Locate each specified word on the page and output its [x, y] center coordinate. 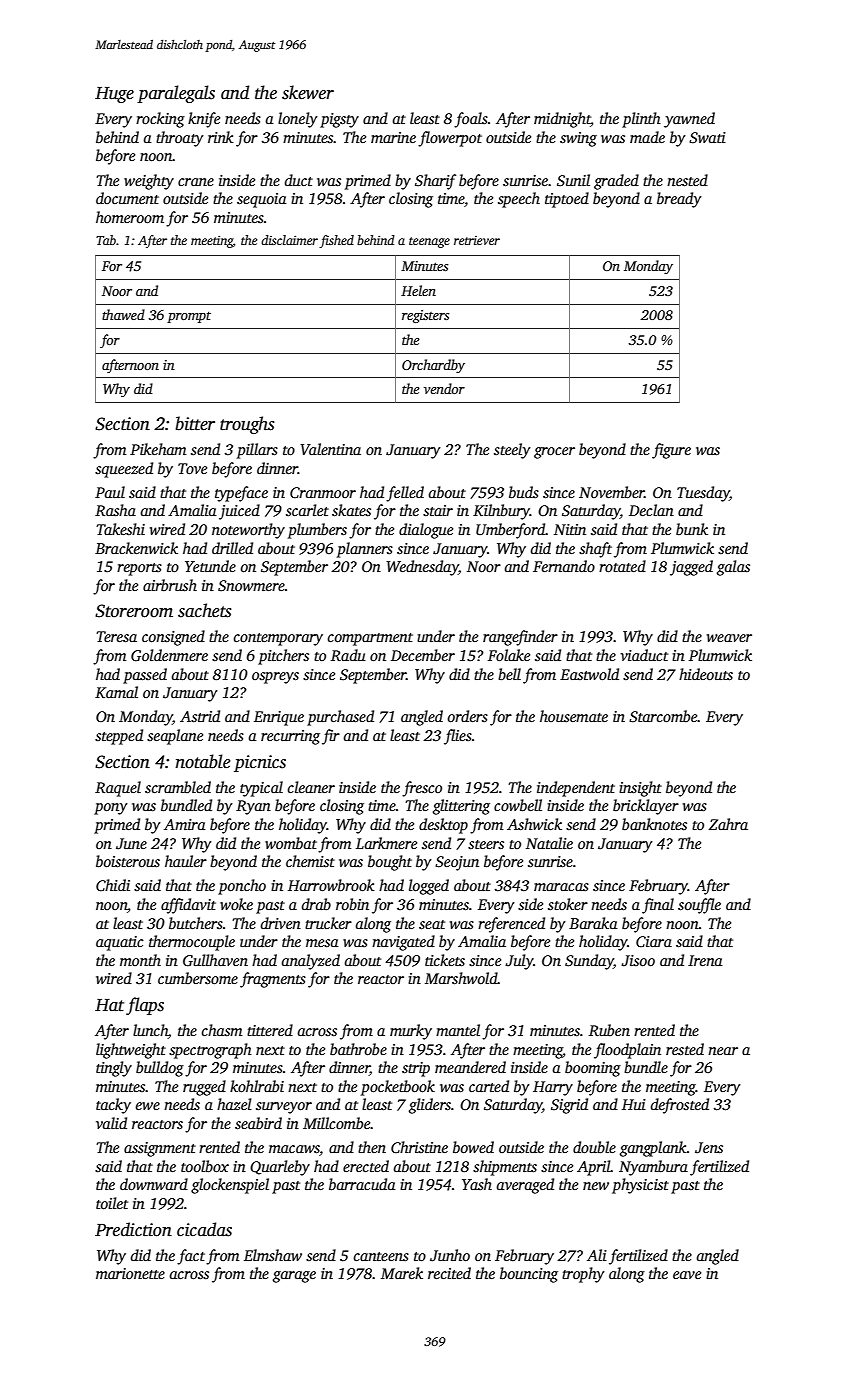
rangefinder [520, 638]
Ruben [609, 1030]
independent [576, 789]
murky [411, 1032]
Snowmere [251, 586]
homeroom [130, 217]
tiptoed [567, 200]
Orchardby [433, 366]
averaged [525, 1186]
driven [281, 923]
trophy [583, 1275]
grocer [554, 453]
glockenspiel [230, 1186]
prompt [189, 317]
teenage [429, 242]
